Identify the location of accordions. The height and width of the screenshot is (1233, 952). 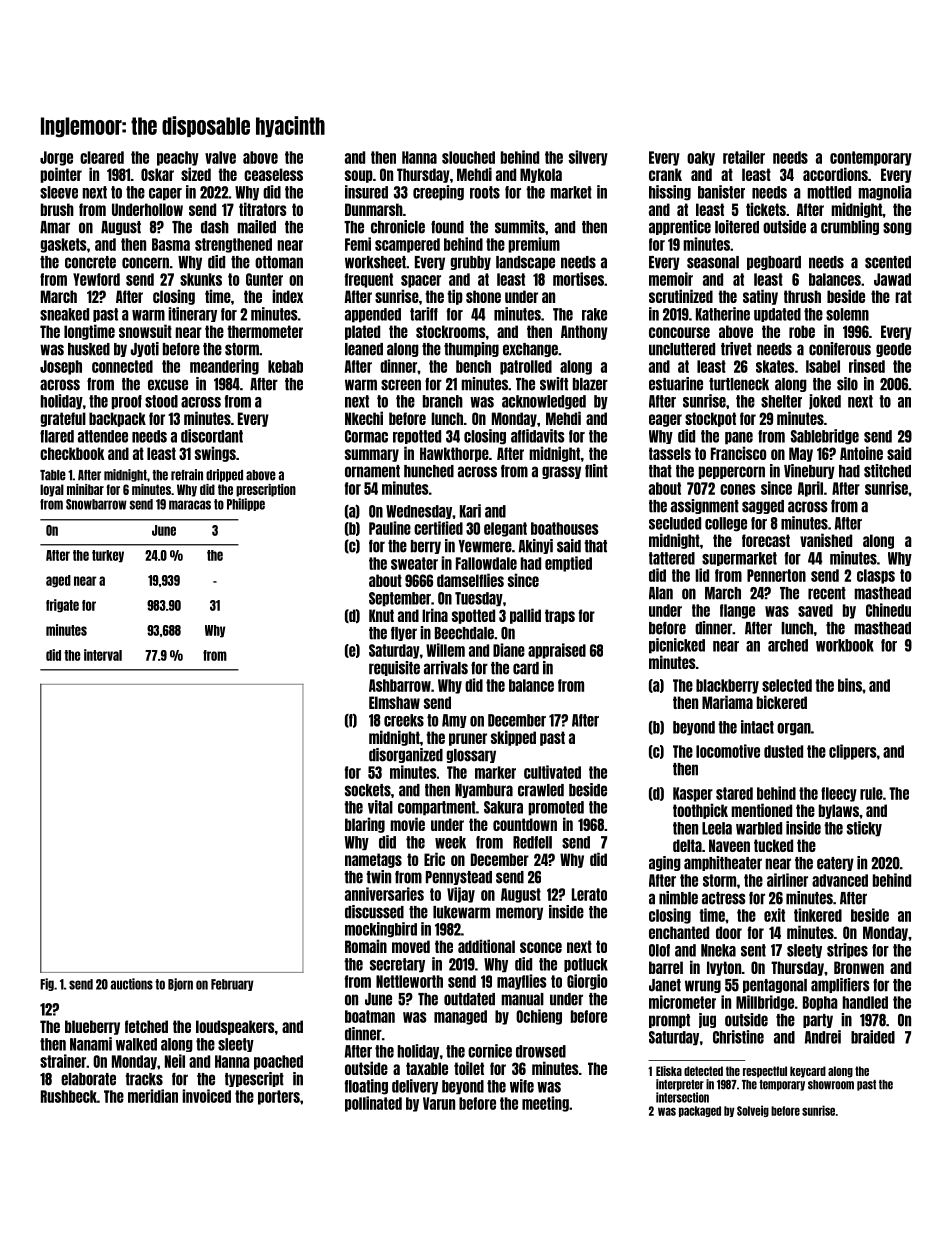
(835, 174).
